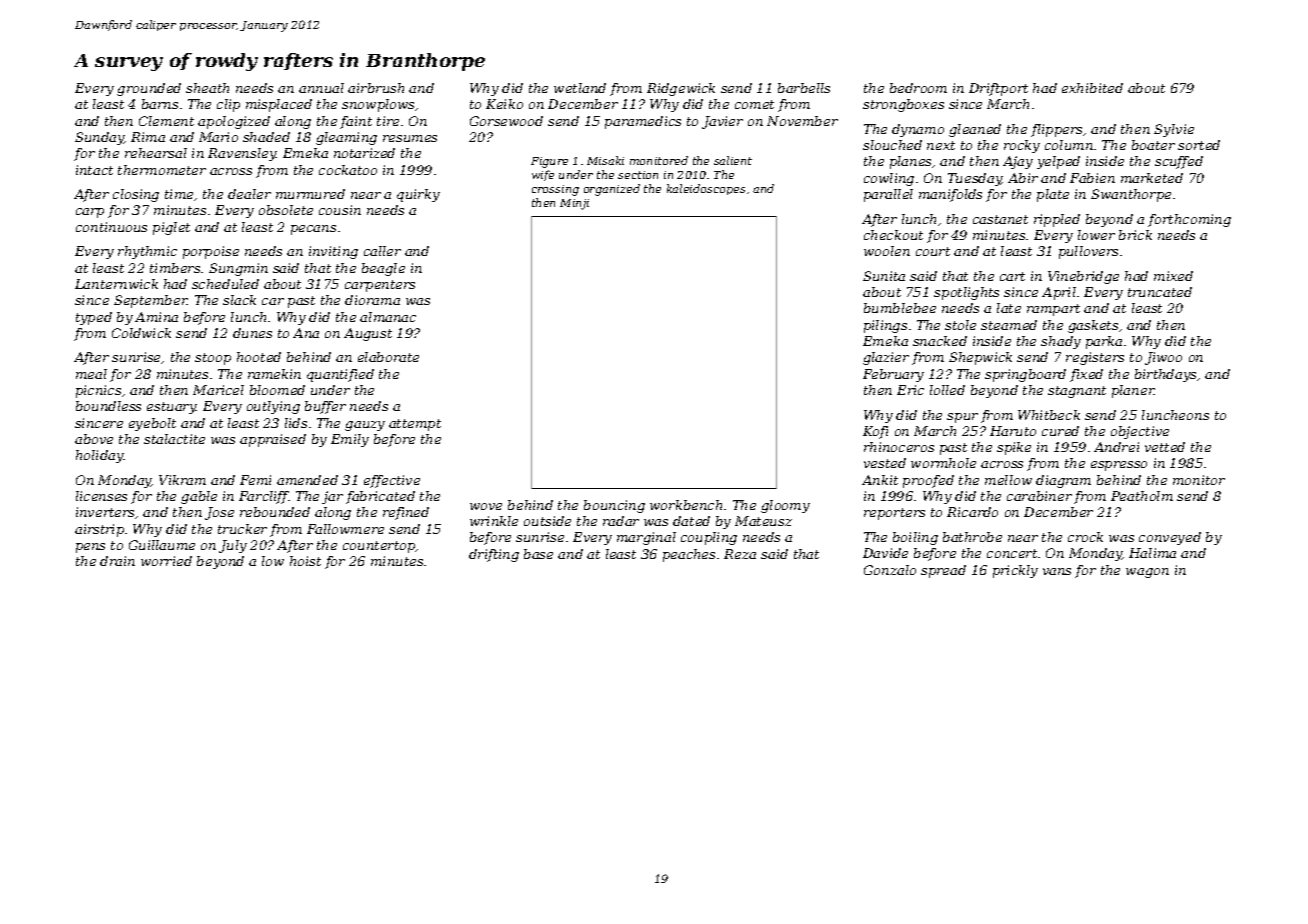 This document has height=924, width=1308. Describe the element at coordinates (494, 521) in the document. I see `wrinkle` at that location.
